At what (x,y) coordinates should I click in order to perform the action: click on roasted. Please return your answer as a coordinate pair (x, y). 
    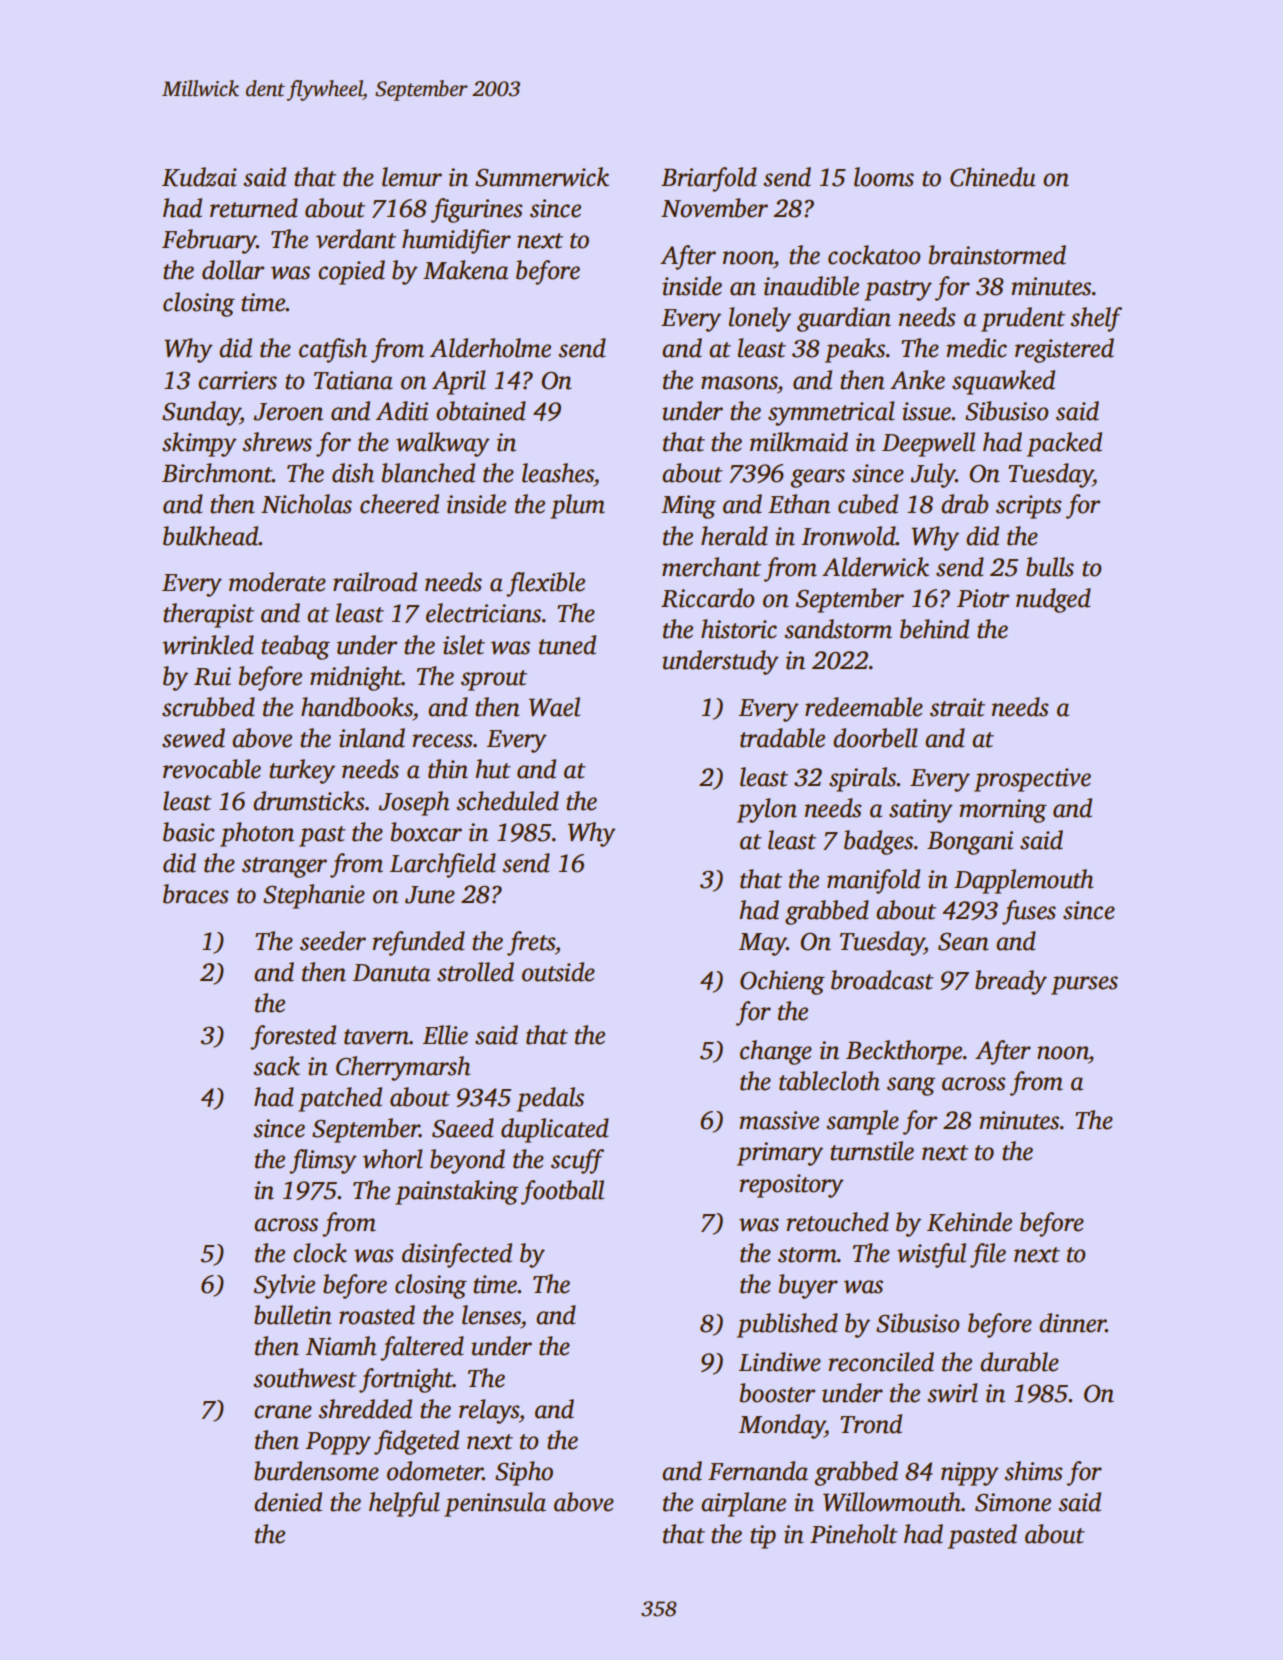
    Looking at the image, I should click on (377, 1315).
